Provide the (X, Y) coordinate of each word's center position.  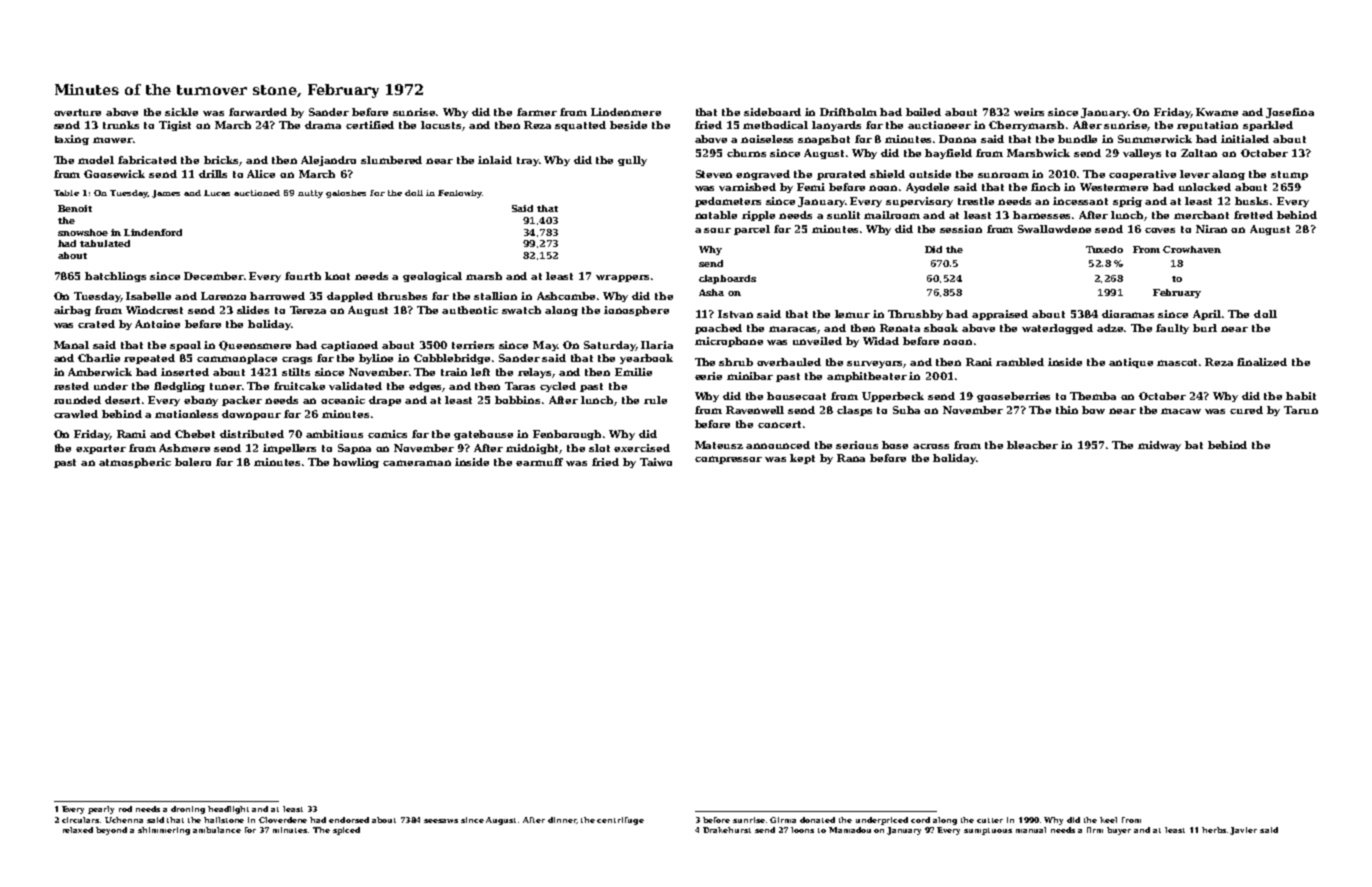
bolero (193, 462)
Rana (851, 458)
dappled (350, 297)
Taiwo (656, 462)
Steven (714, 174)
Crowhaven (1192, 249)
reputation (1207, 126)
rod (125, 809)
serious (857, 445)
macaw (1181, 411)
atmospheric (135, 463)
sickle (181, 112)
